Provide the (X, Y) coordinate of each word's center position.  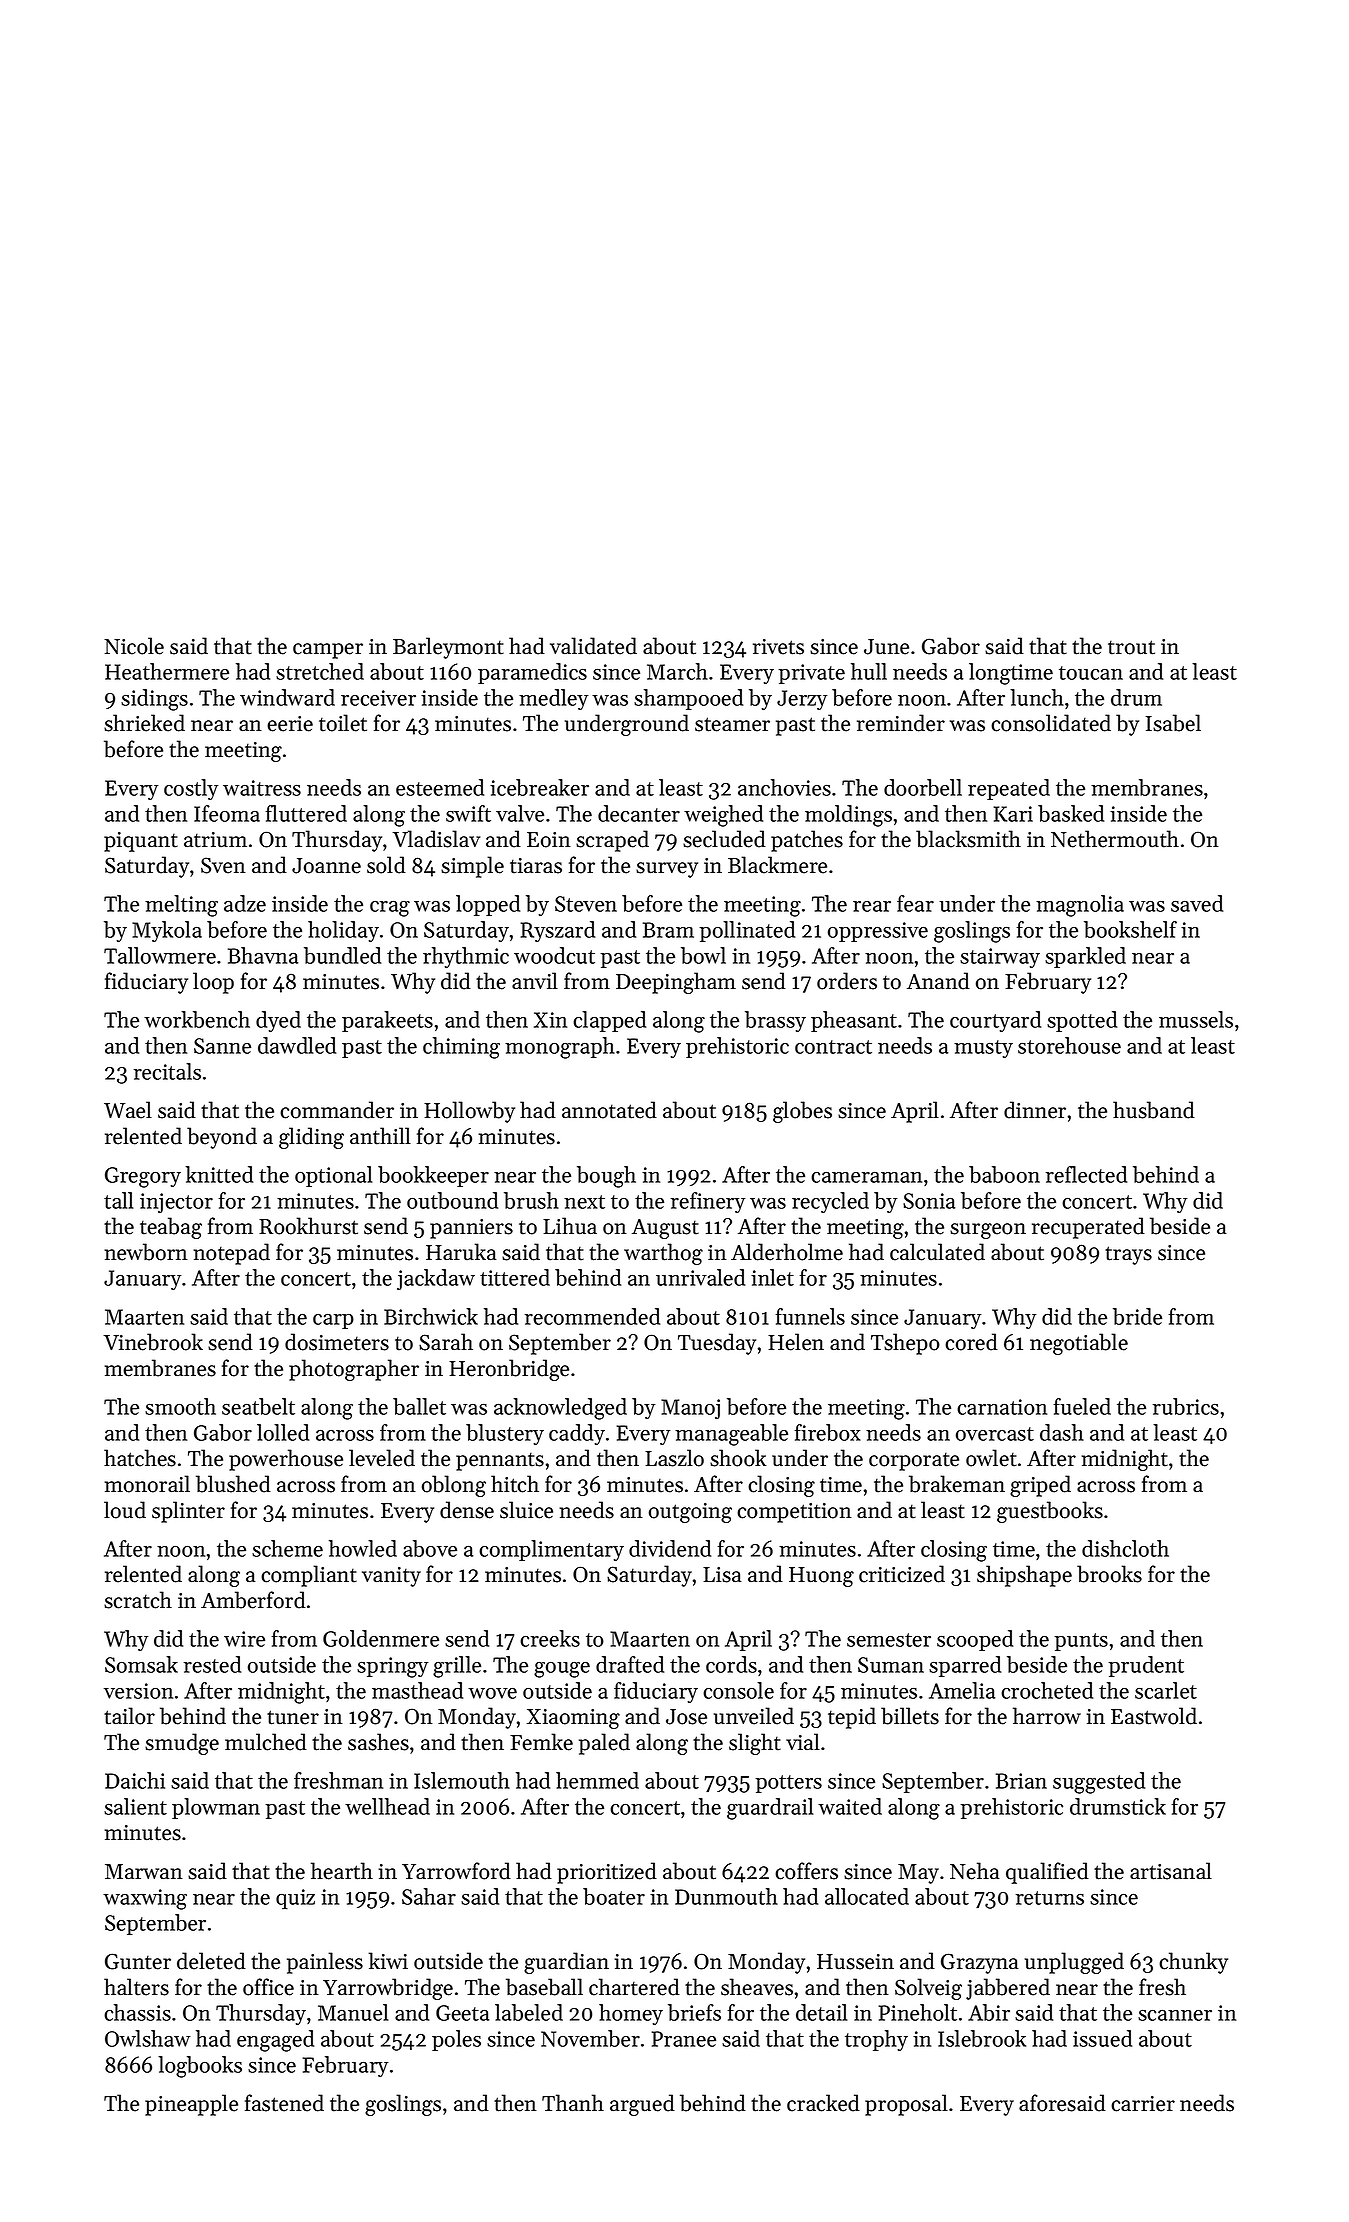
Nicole (134, 646)
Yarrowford (456, 1871)
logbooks (200, 2067)
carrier (1143, 2104)
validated (593, 646)
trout (1131, 647)
